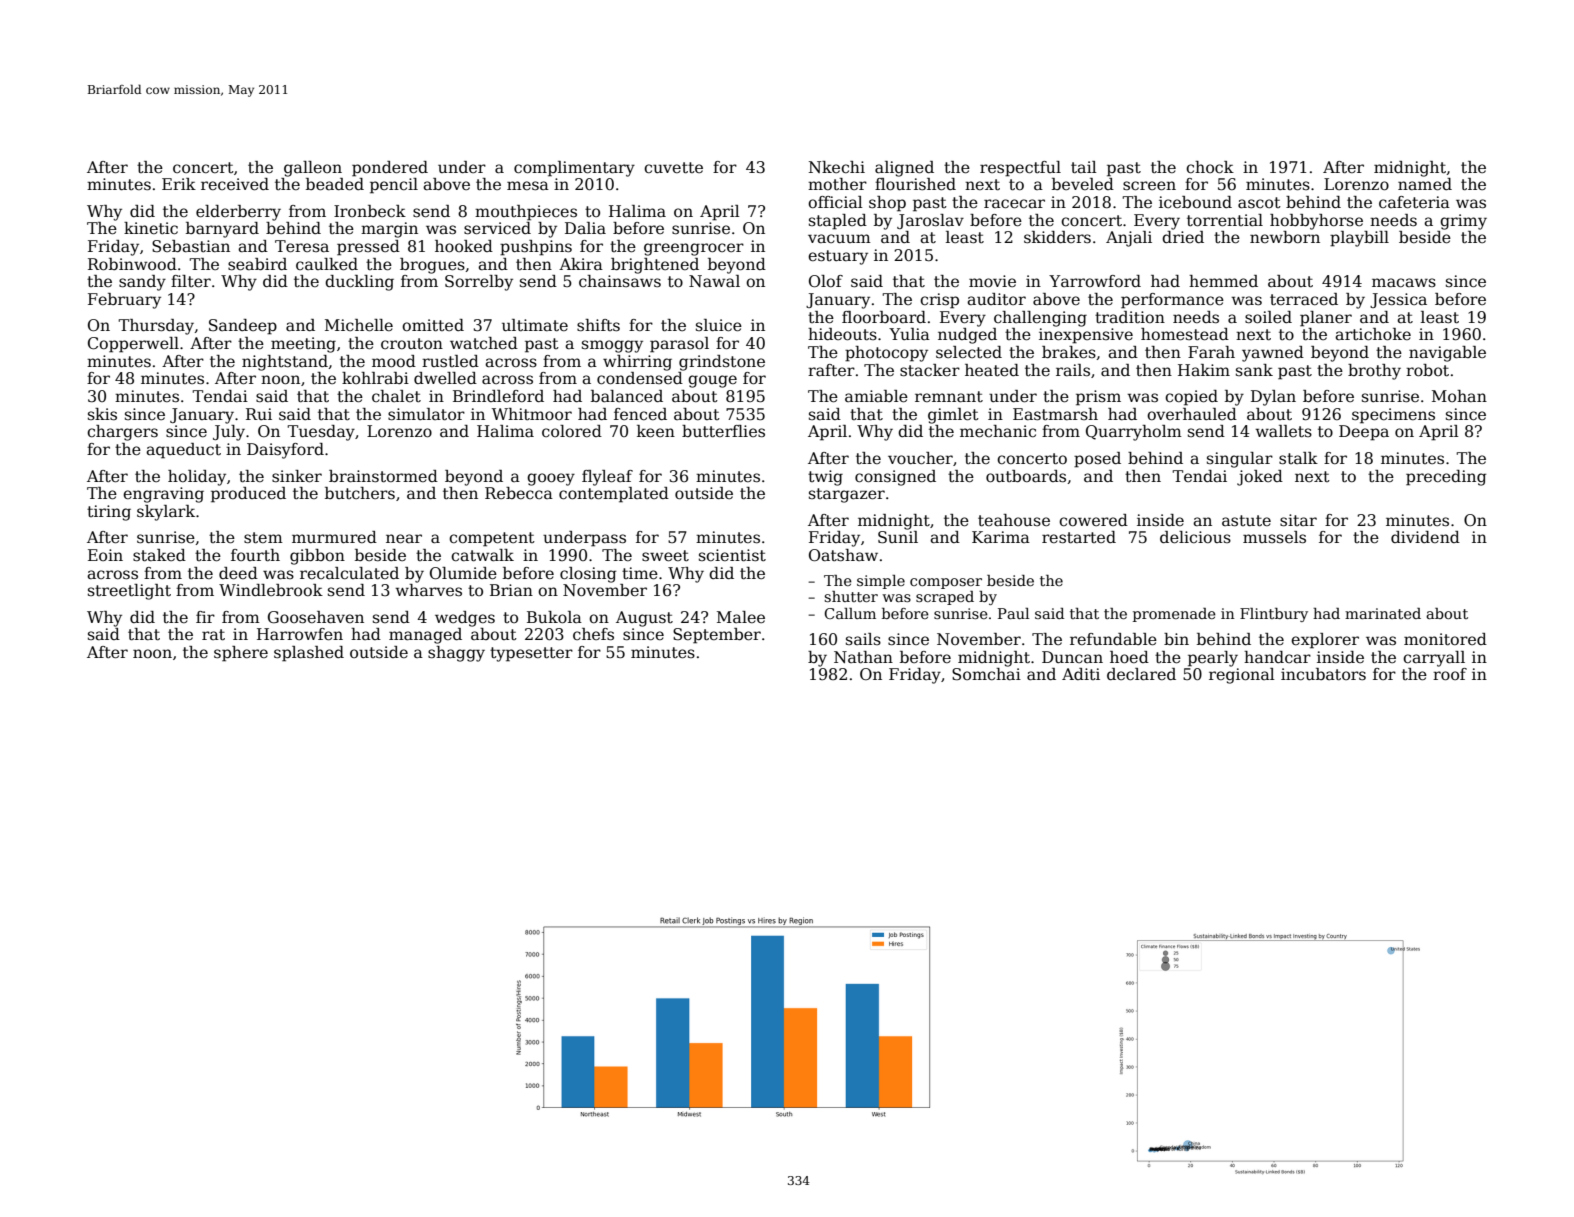  What do you see at coordinates (593, 634) in the page?
I see `chefs` at bounding box center [593, 634].
